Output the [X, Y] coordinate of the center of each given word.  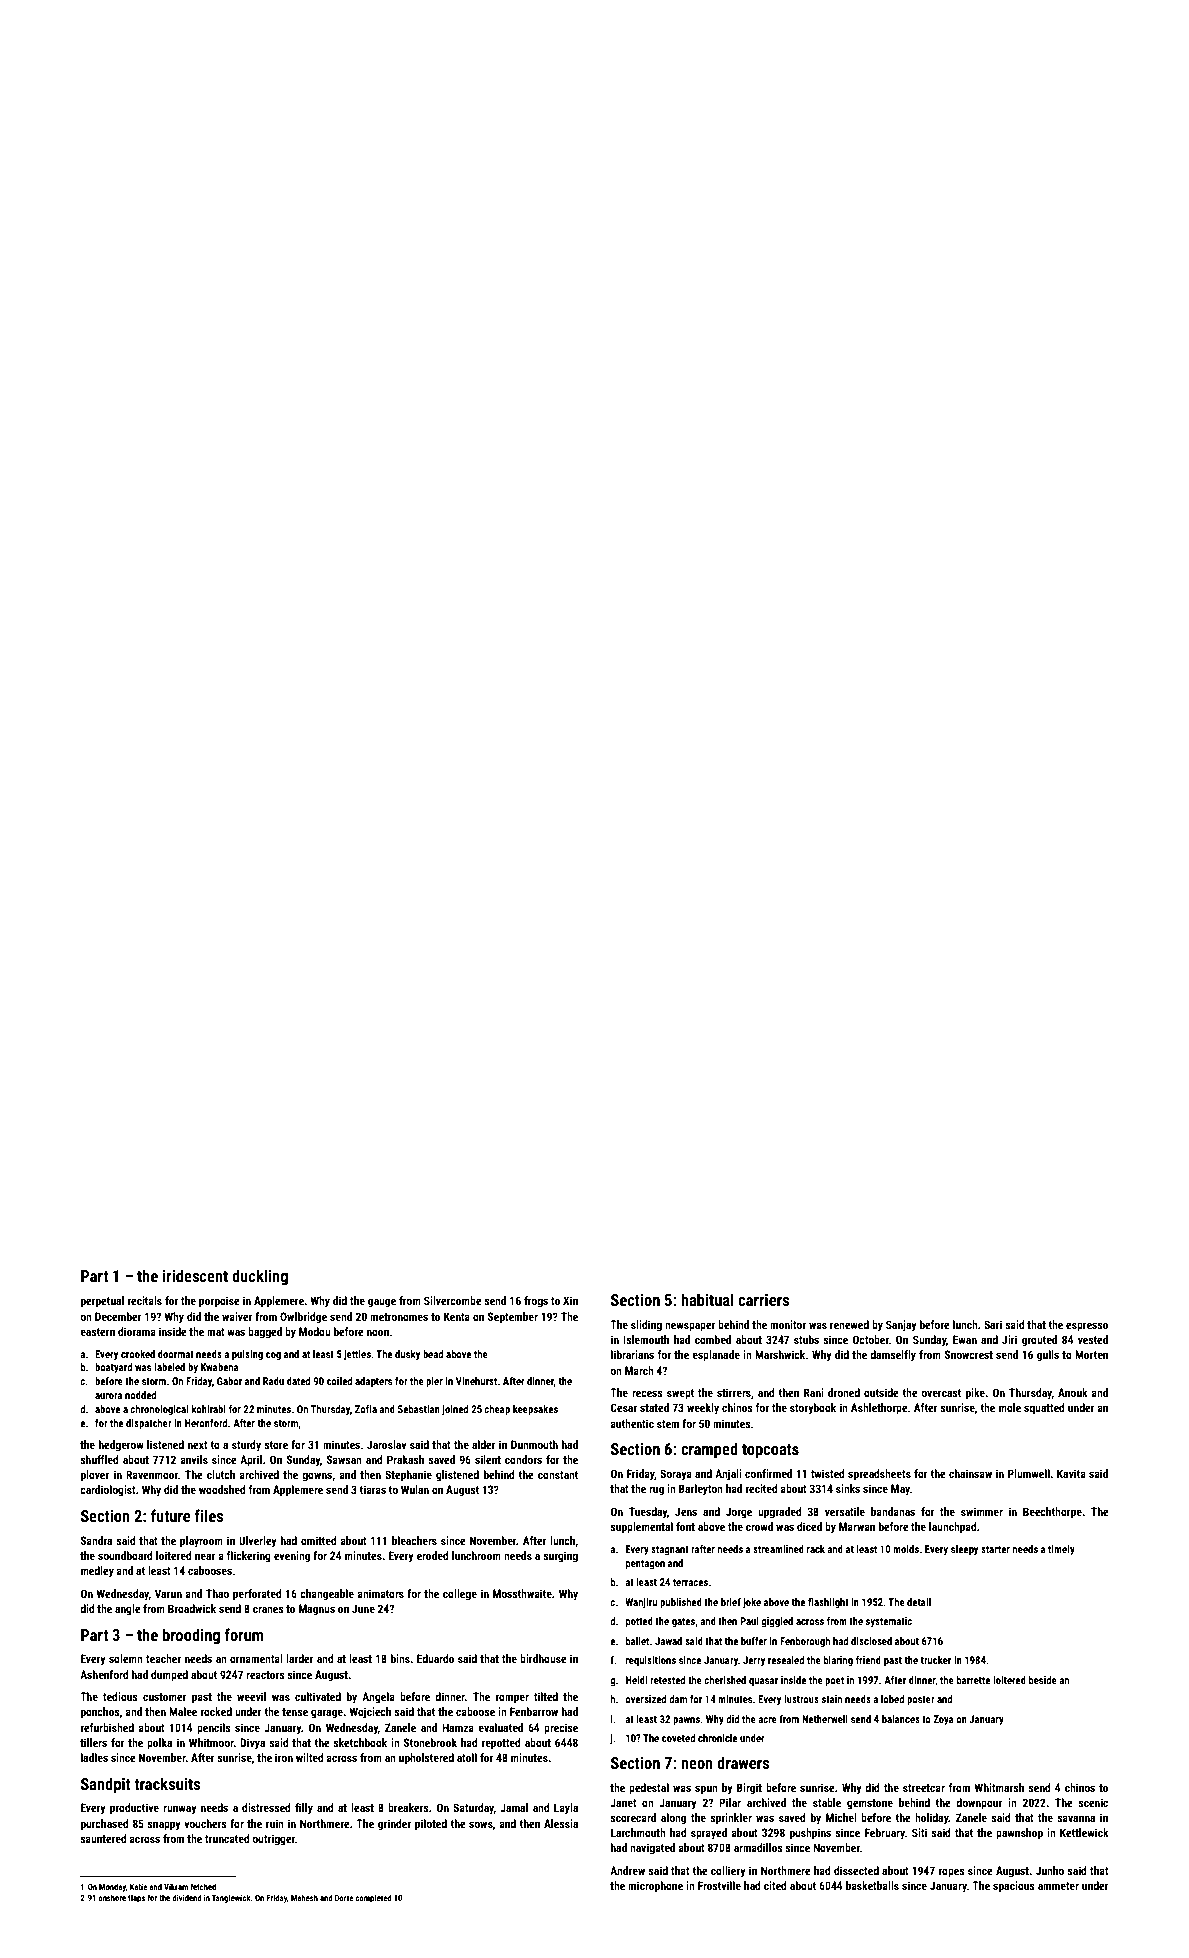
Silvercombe [453, 1300]
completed [373, 1898]
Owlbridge [303, 1318]
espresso [1087, 1327]
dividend [187, 1897]
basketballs [872, 1885]
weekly [703, 1409]
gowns [317, 1477]
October [871, 1339]
